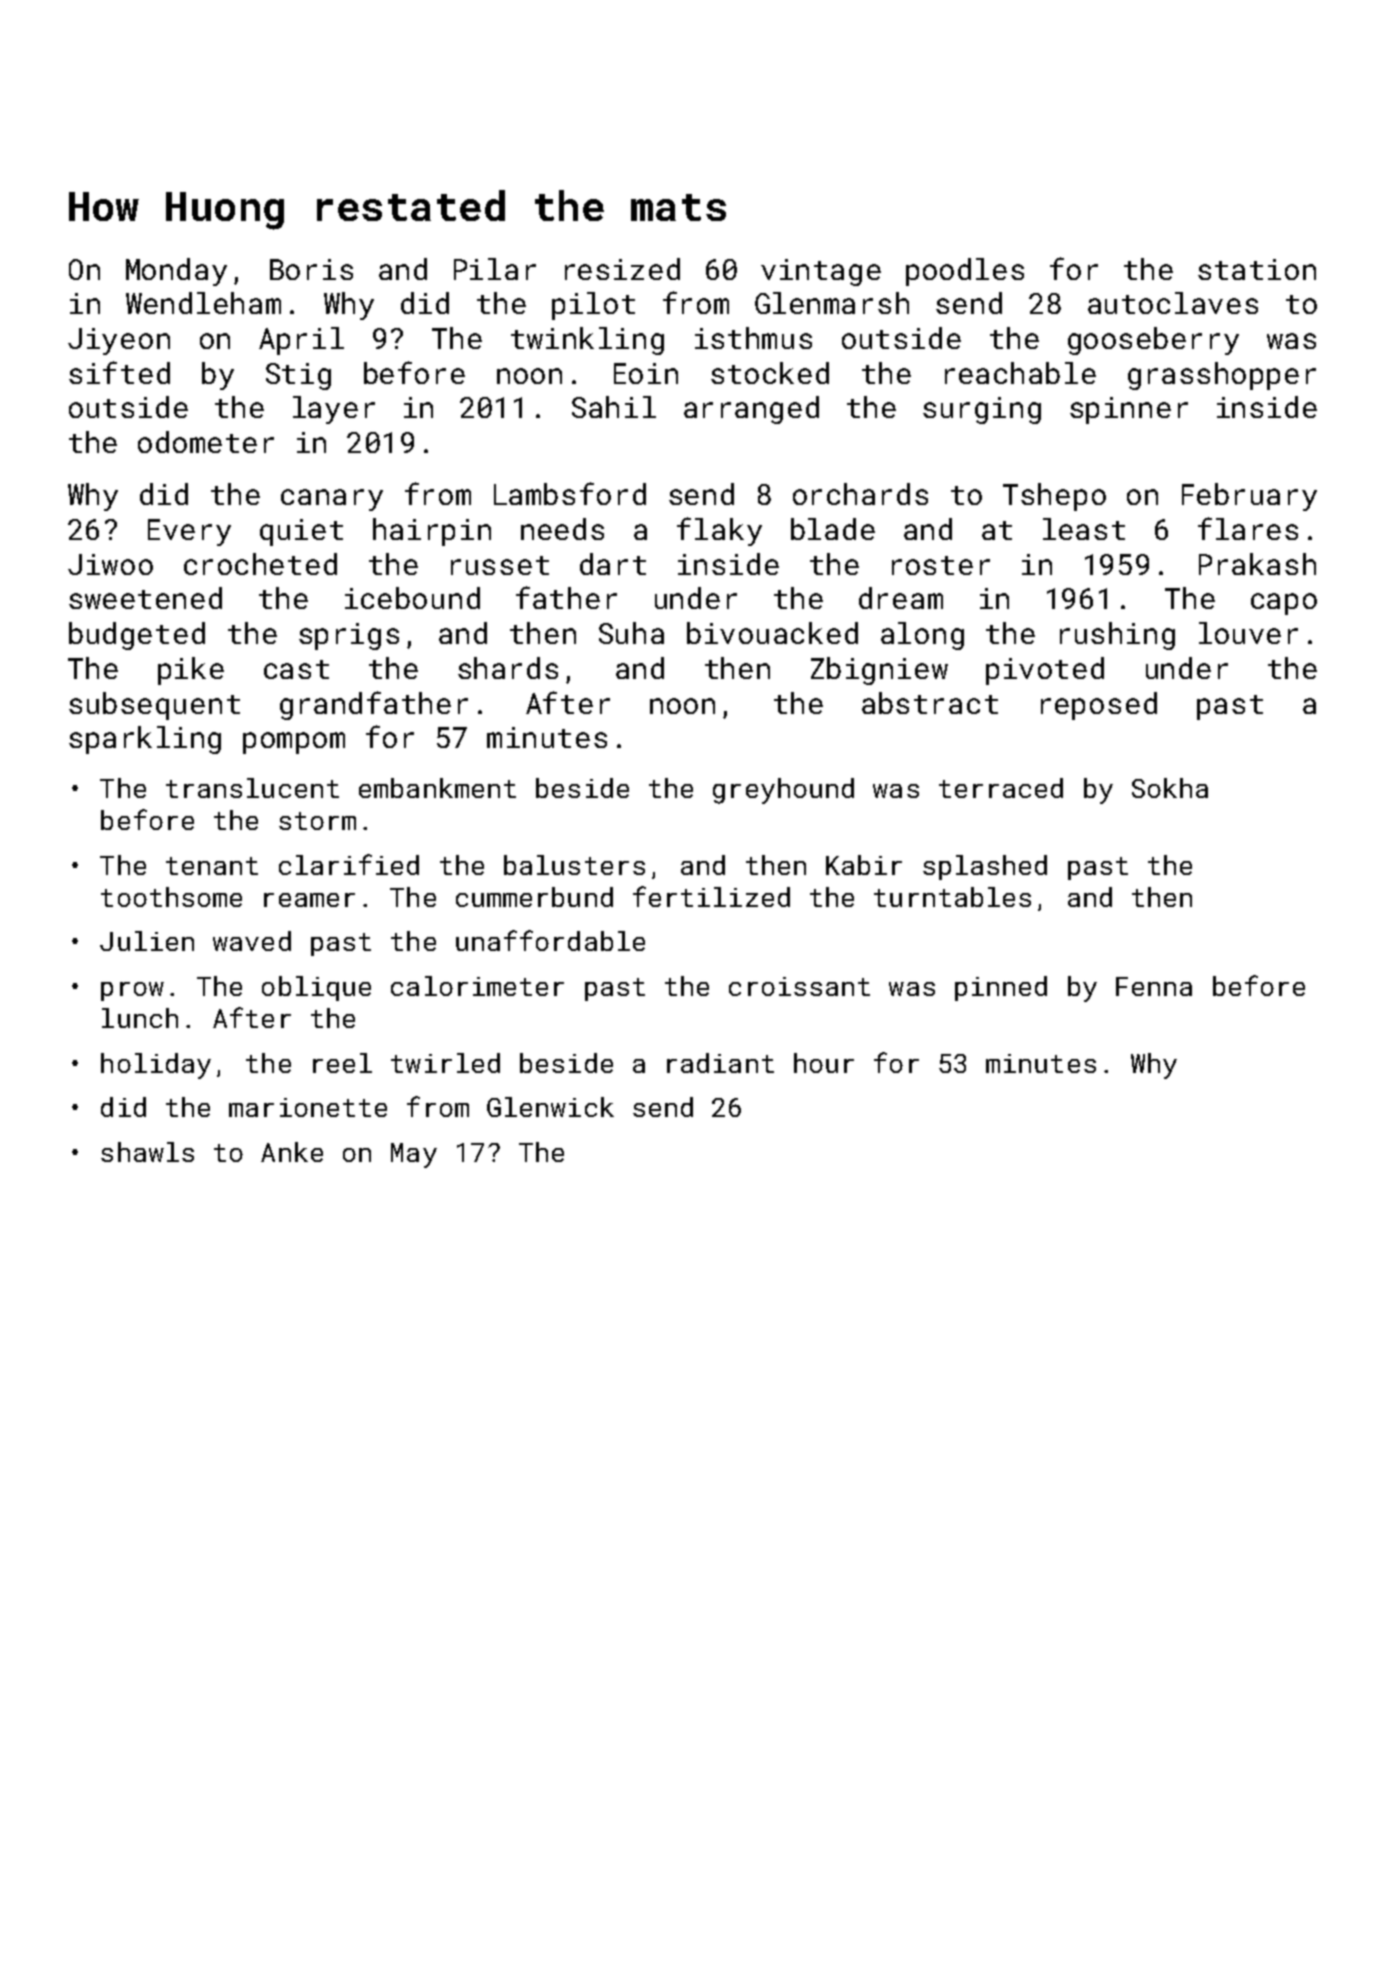  I want to click on sprigs, so click(349, 636).
